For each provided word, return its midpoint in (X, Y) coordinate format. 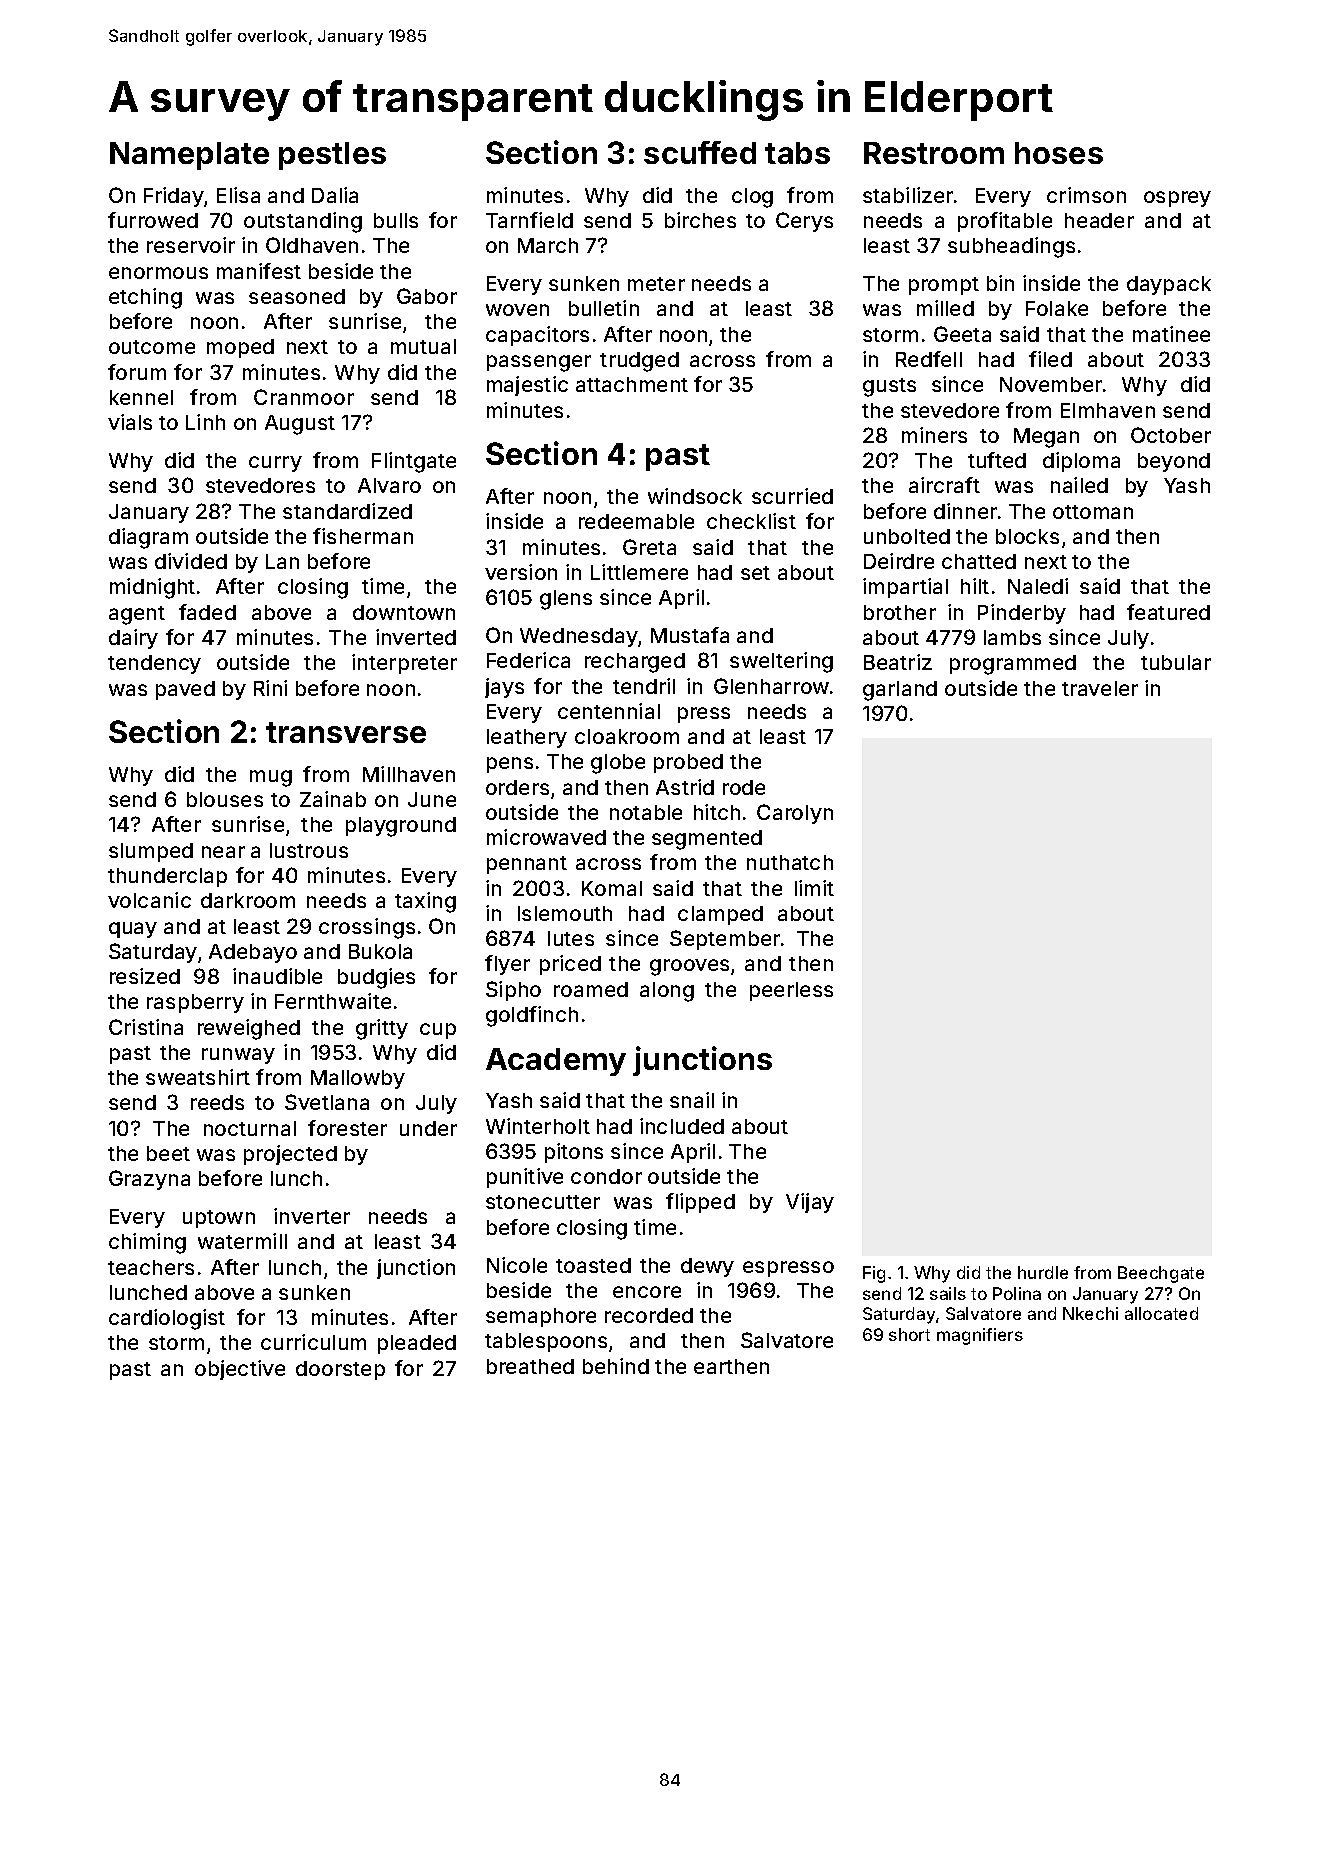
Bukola (380, 951)
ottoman (1093, 512)
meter (656, 284)
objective (240, 1370)
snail (692, 1100)
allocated (1161, 1313)
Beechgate (1161, 1274)
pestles (332, 156)
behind (616, 1366)
